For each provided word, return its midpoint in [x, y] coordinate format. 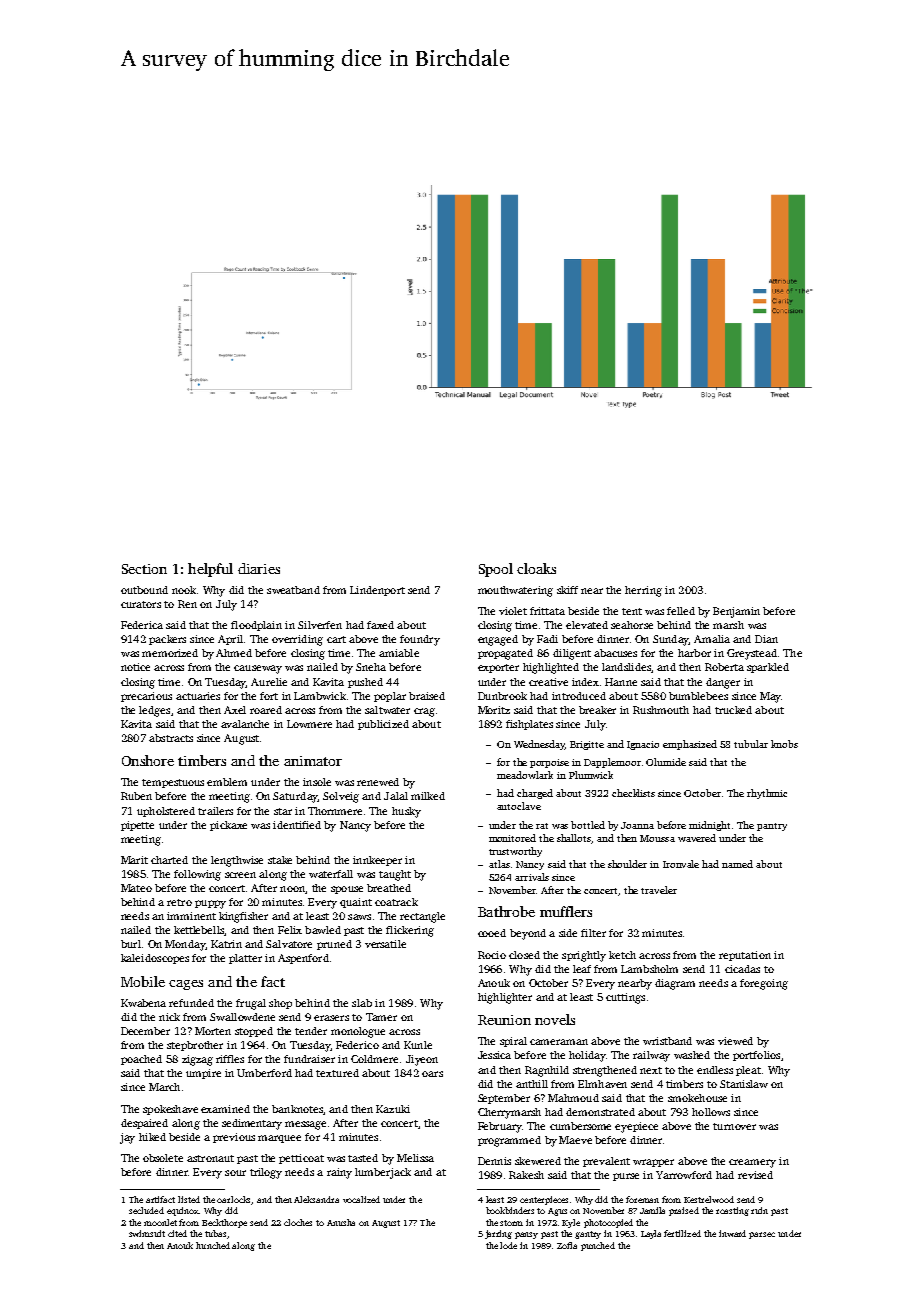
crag [424, 712]
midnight [709, 826]
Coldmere [374, 1059]
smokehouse [697, 1098]
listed [189, 1199]
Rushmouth [661, 710]
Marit [134, 860]
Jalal [396, 796]
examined [225, 1109]
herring [643, 591]
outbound [144, 590]
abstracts [171, 738]
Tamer [381, 1017]
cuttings [625, 998]
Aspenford [303, 959]
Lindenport [377, 591]
